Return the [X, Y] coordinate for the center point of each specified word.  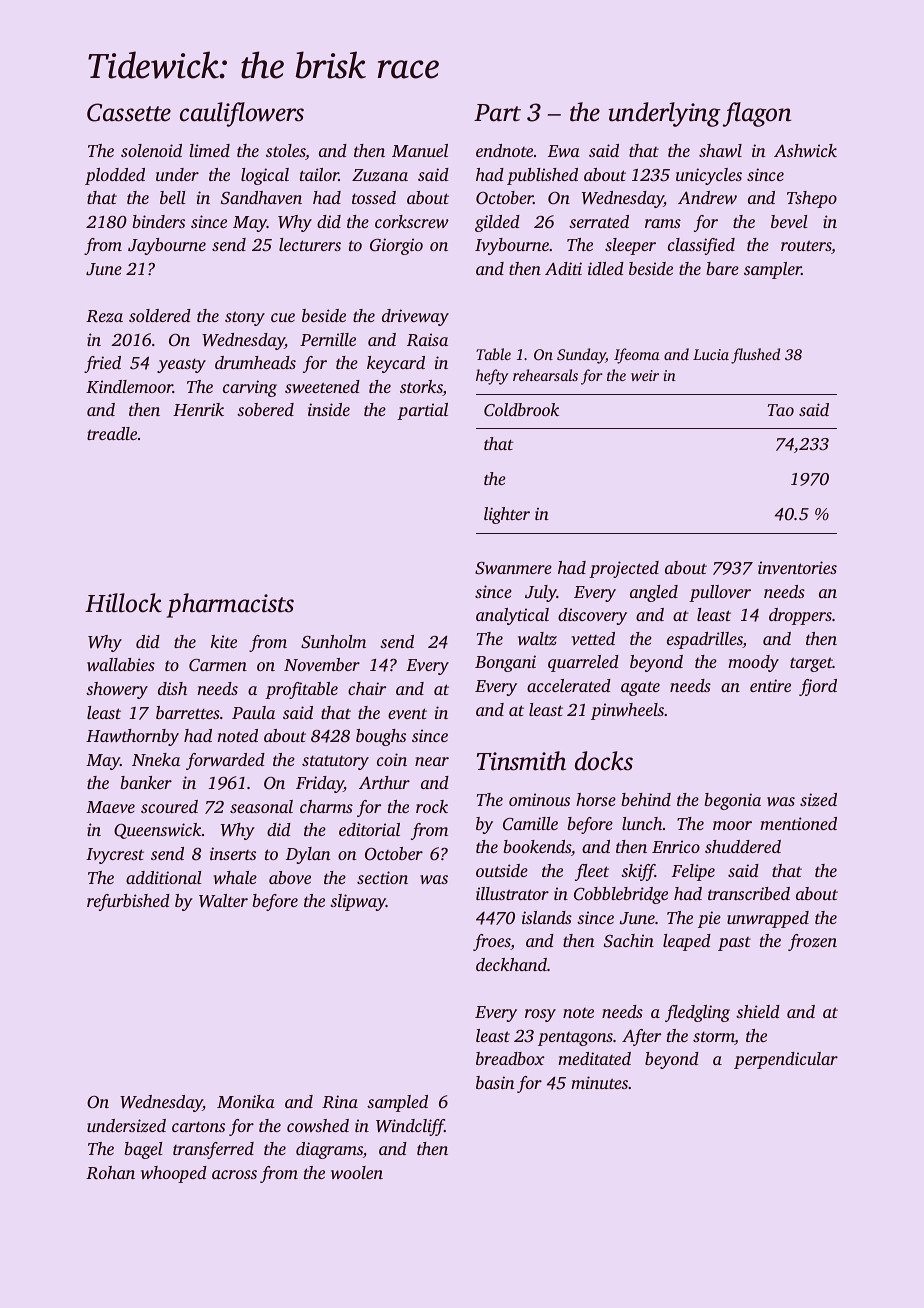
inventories [797, 567]
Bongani [505, 663]
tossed [374, 197]
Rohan [110, 1173]
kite [224, 641]
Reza [104, 316]
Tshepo [812, 199]
